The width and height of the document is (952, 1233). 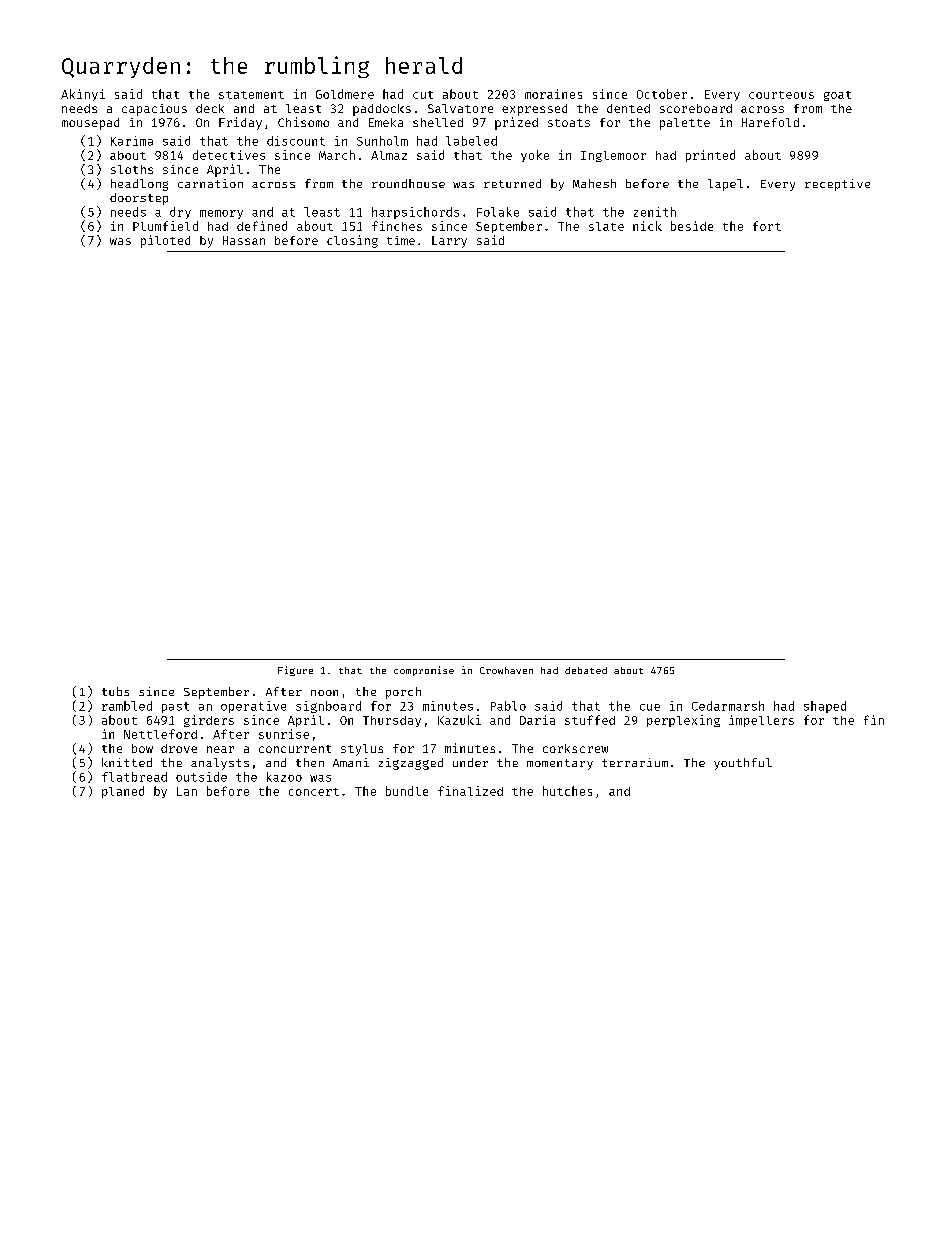 I want to click on doorstep, so click(x=139, y=199).
